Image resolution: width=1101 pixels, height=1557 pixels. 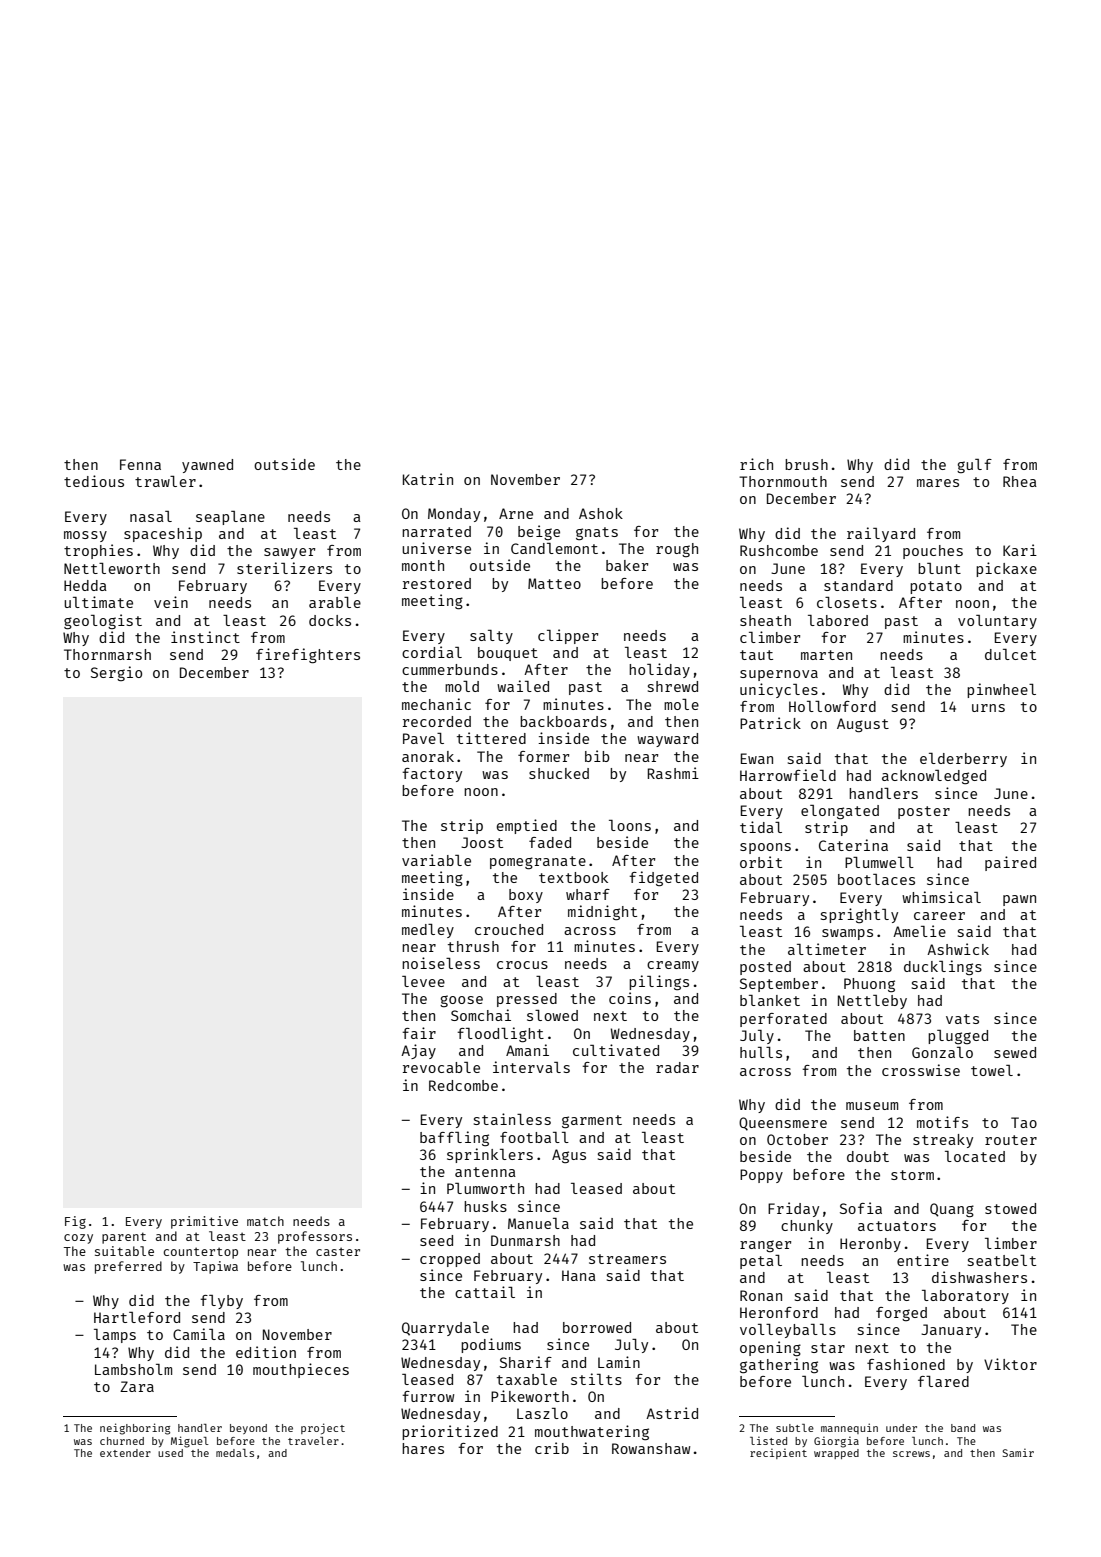 I want to click on Hana, so click(x=579, y=1275).
